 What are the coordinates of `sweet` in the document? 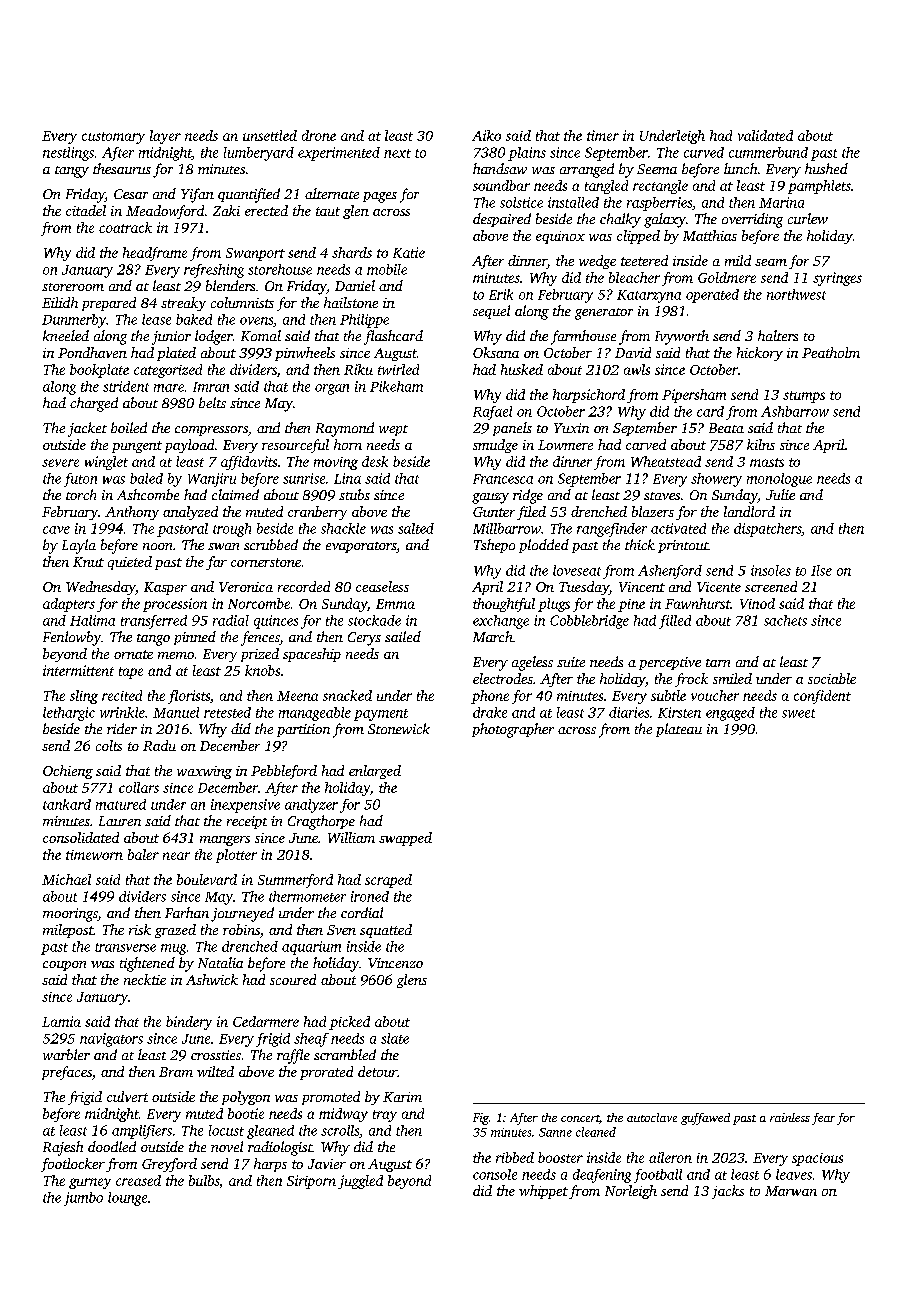 It's located at (798, 713).
